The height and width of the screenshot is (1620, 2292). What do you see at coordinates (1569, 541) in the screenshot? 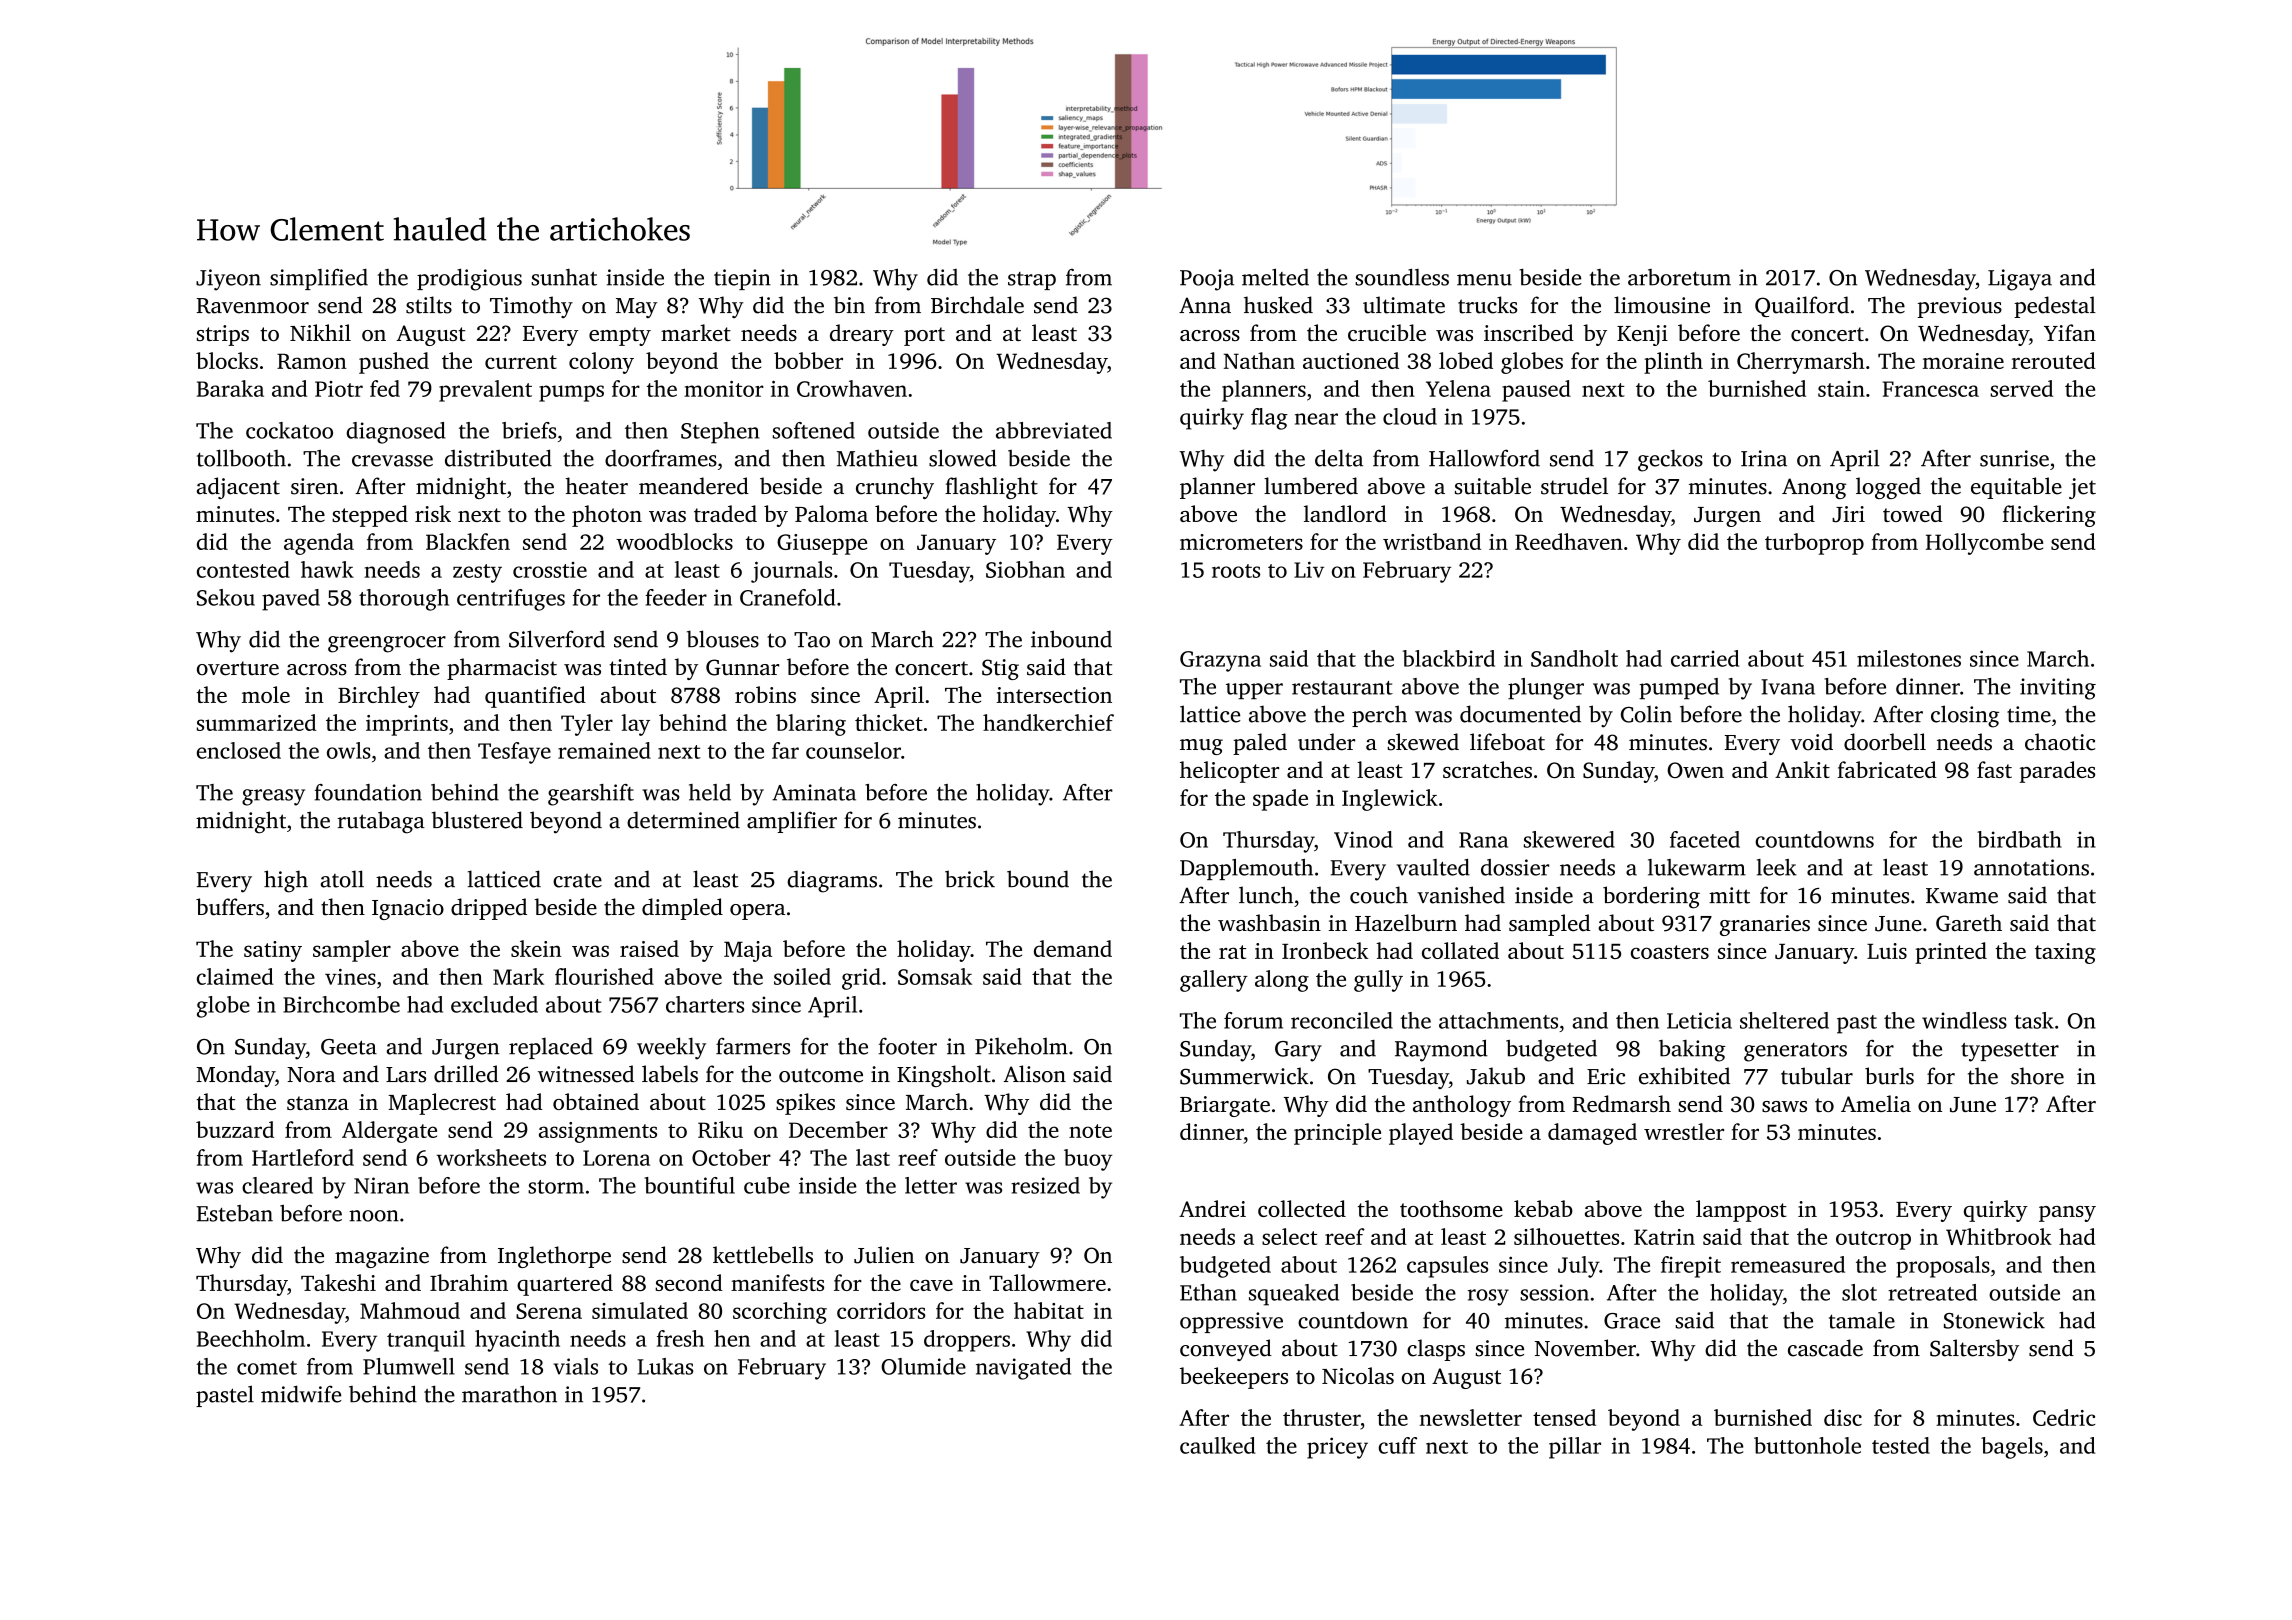
I see `Reedhaven` at bounding box center [1569, 541].
